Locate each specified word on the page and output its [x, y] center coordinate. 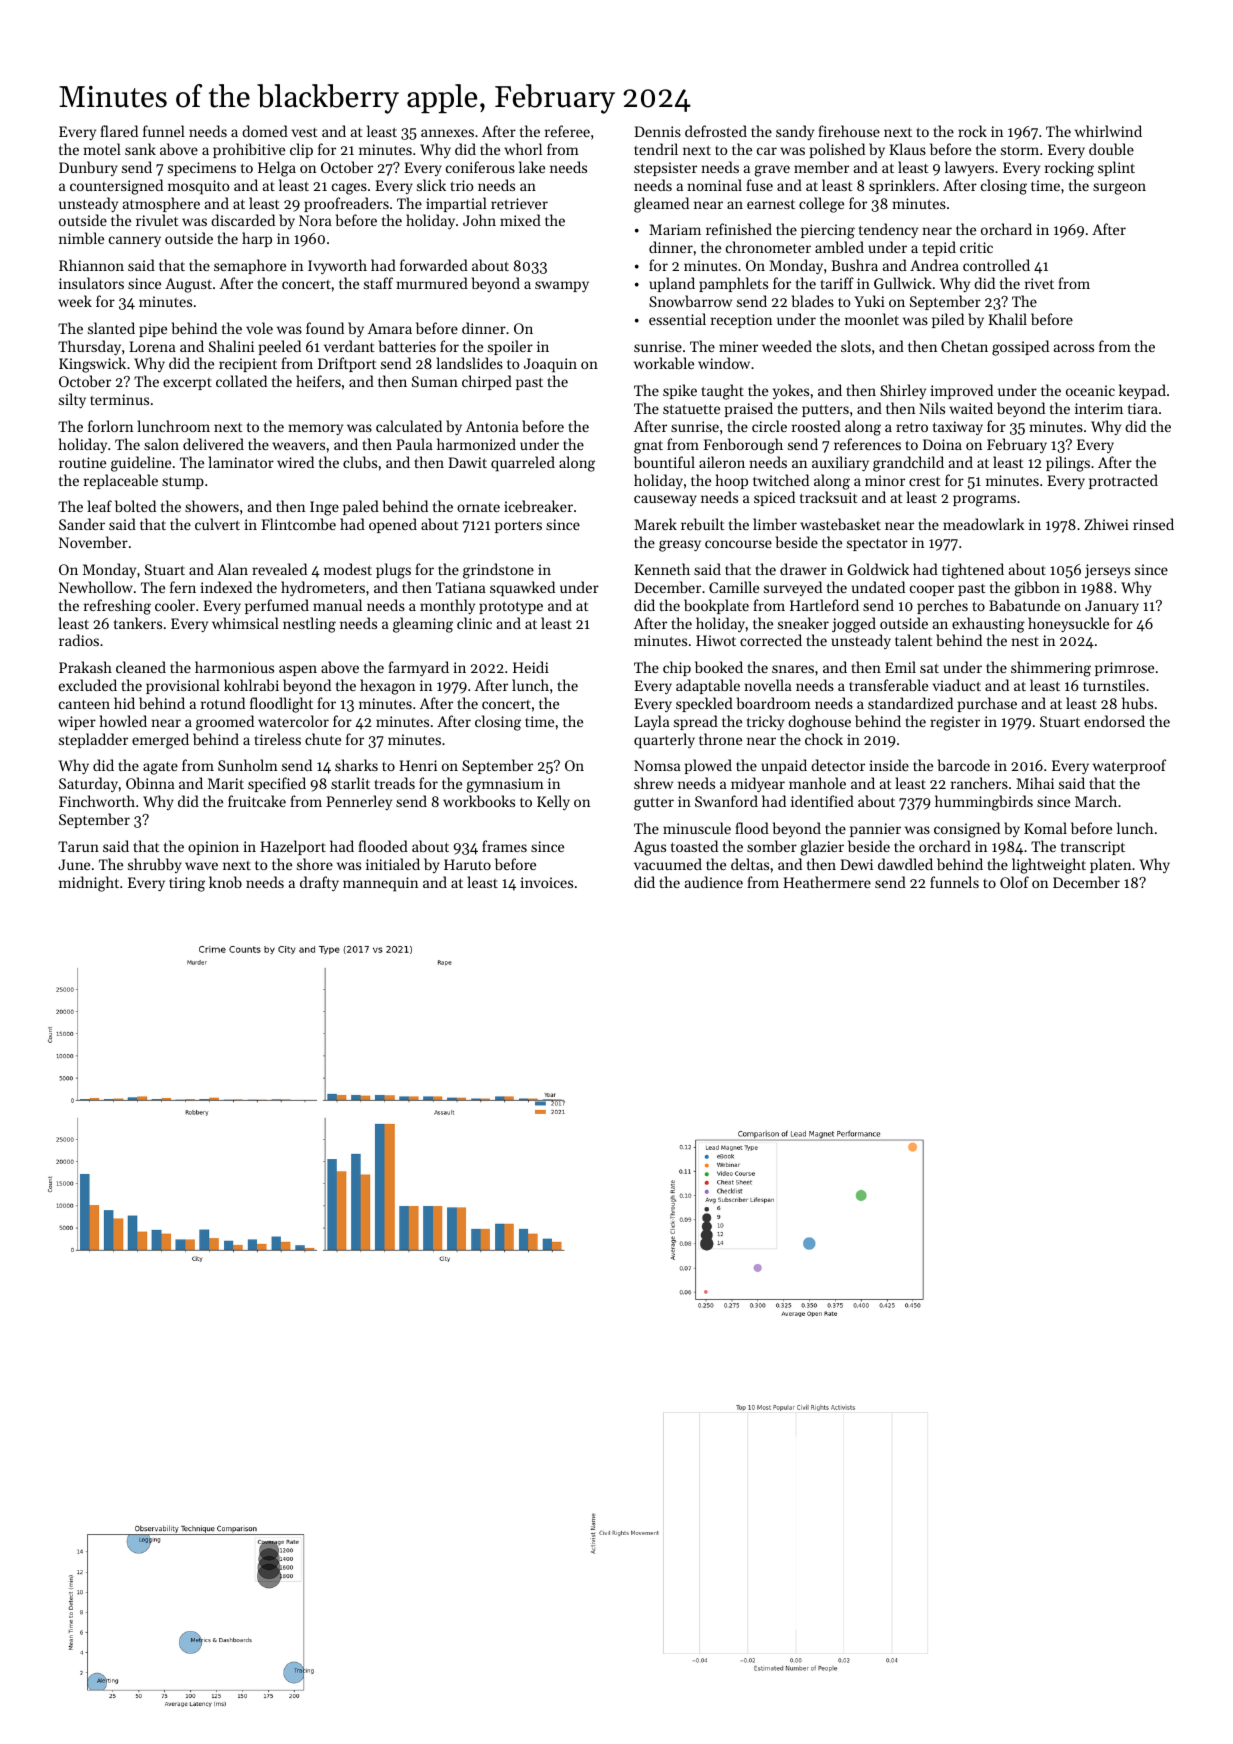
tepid [939, 248]
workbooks [479, 801]
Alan [232, 569]
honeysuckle [1068, 624]
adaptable [708, 686]
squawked [522, 589]
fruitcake [257, 801]
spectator [877, 545]
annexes [447, 133]
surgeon [1119, 189]
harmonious [234, 667]
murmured [432, 283]
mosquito [199, 187]
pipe [153, 330]
